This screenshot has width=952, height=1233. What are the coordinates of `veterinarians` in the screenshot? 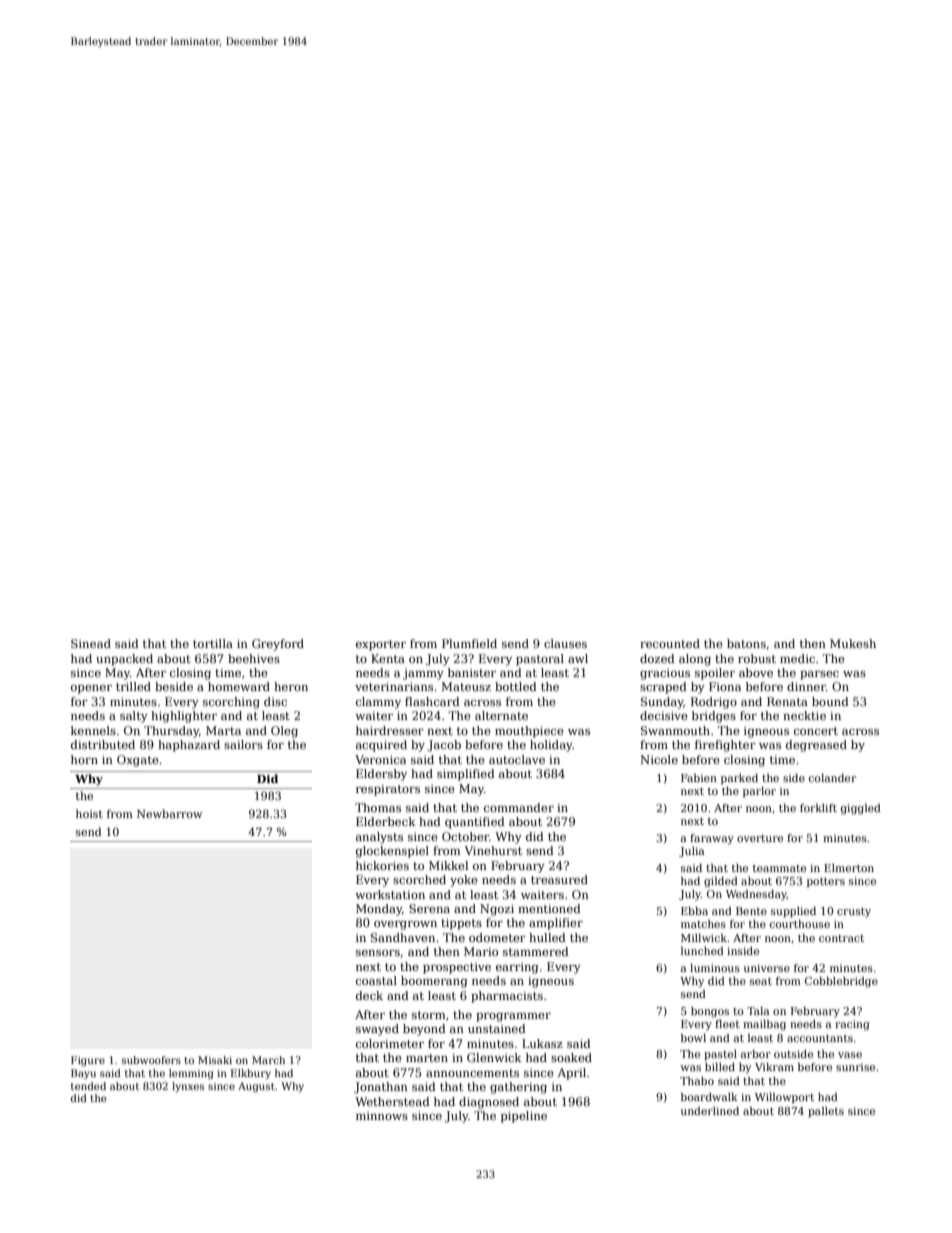 It's located at (394, 686).
